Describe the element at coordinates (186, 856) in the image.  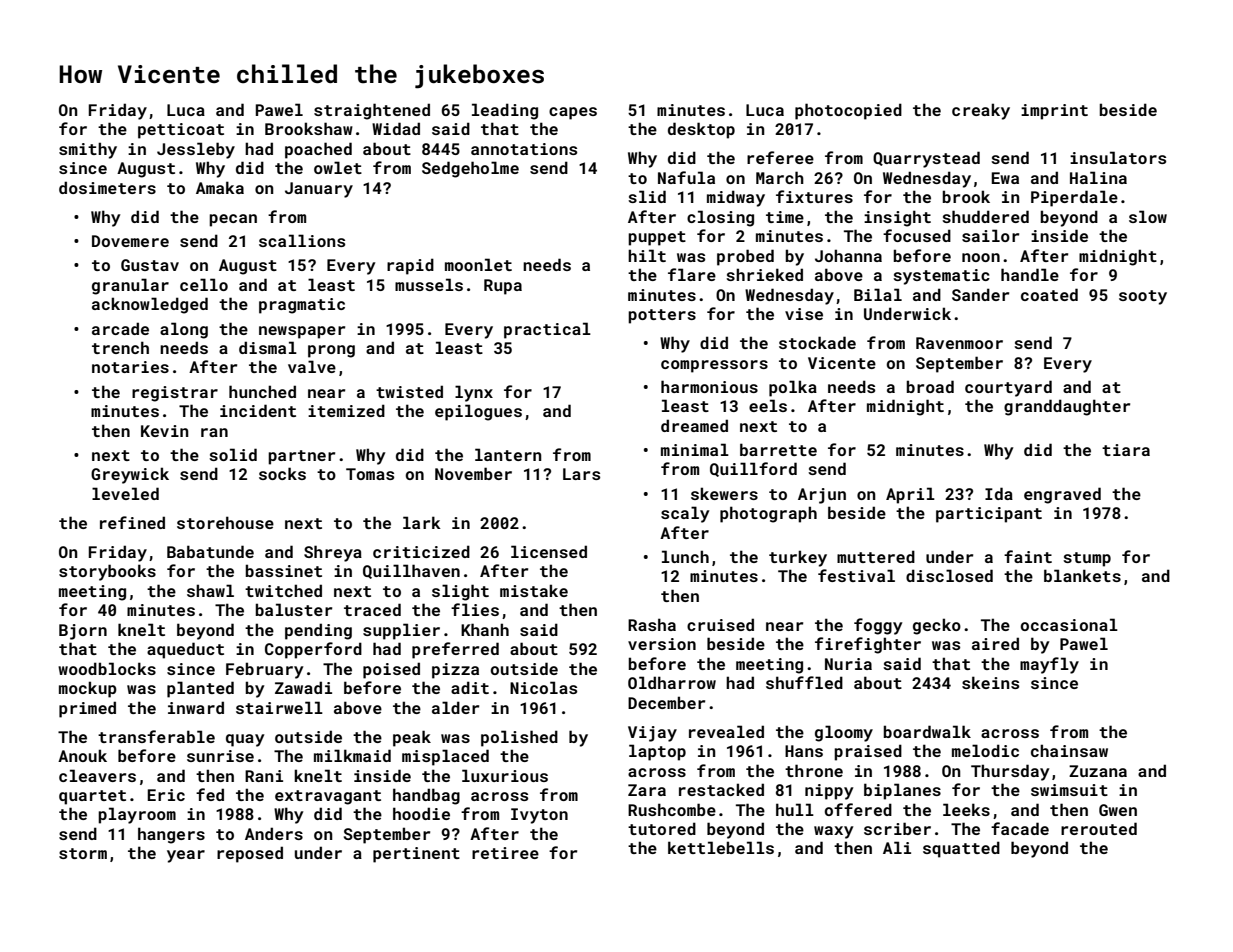
I see `year` at that location.
